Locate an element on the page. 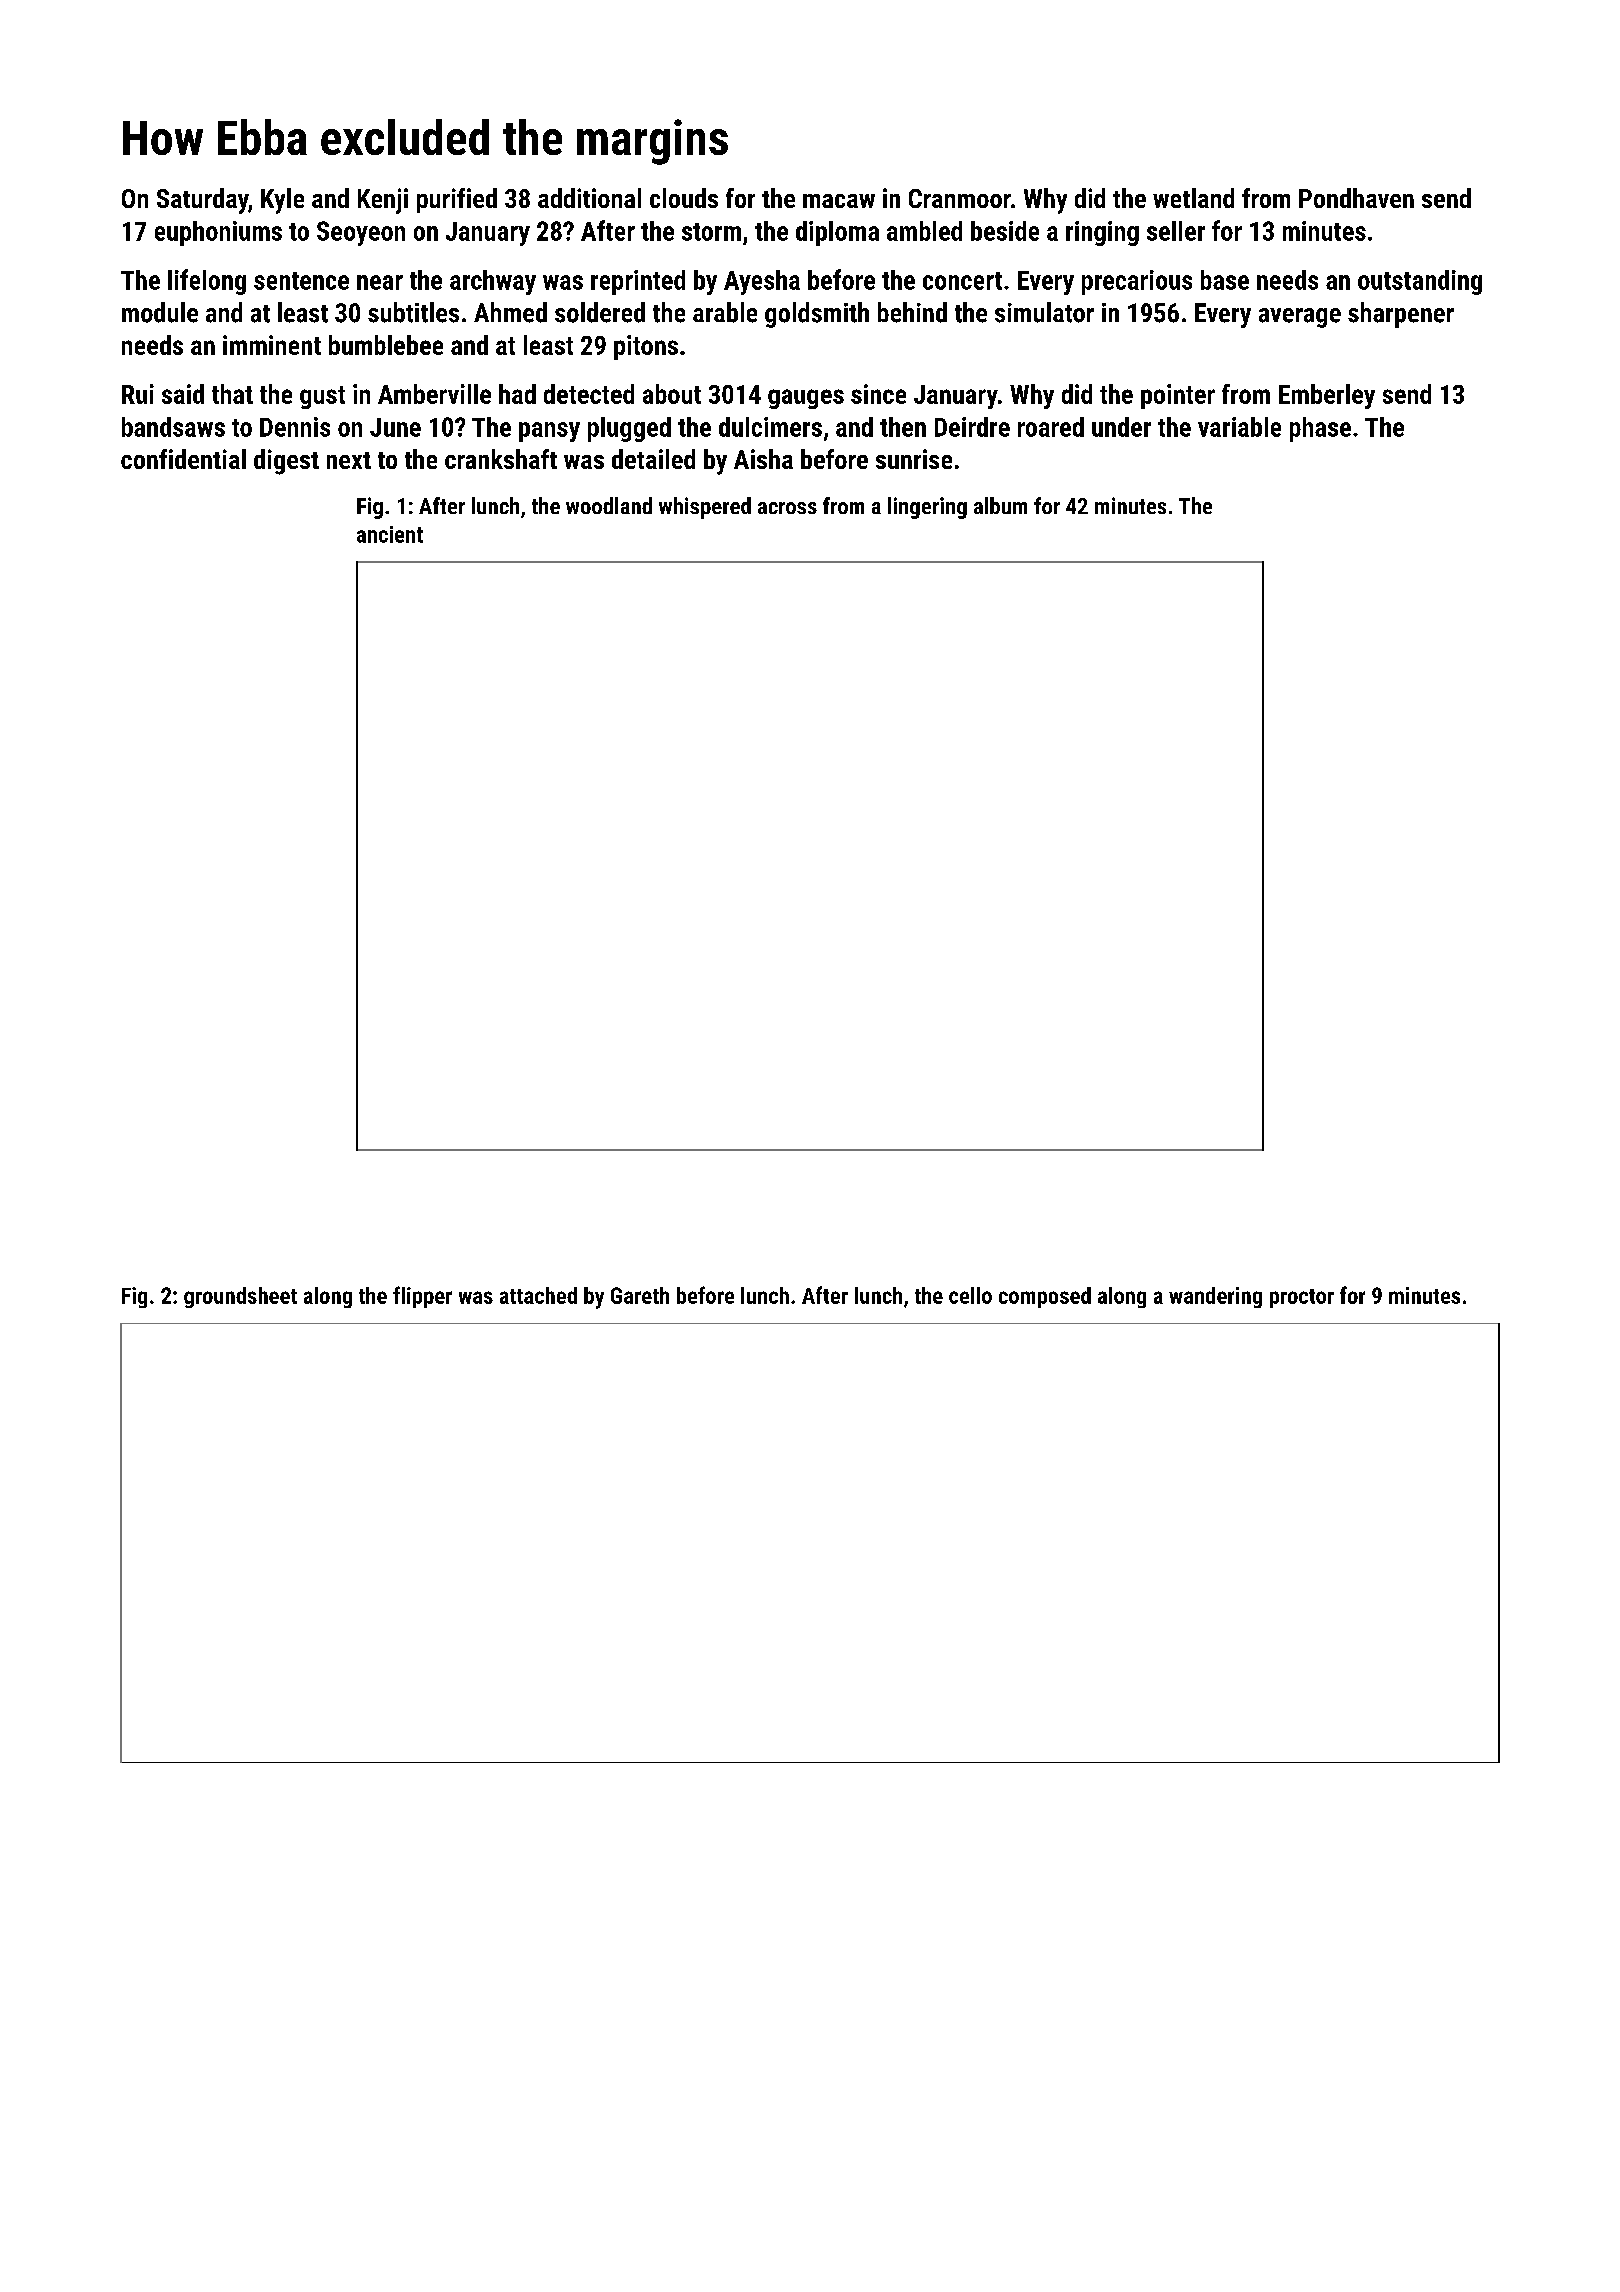 This image has height=2292, width=1620. groundsheet is located at coordinates (240, 1297).
